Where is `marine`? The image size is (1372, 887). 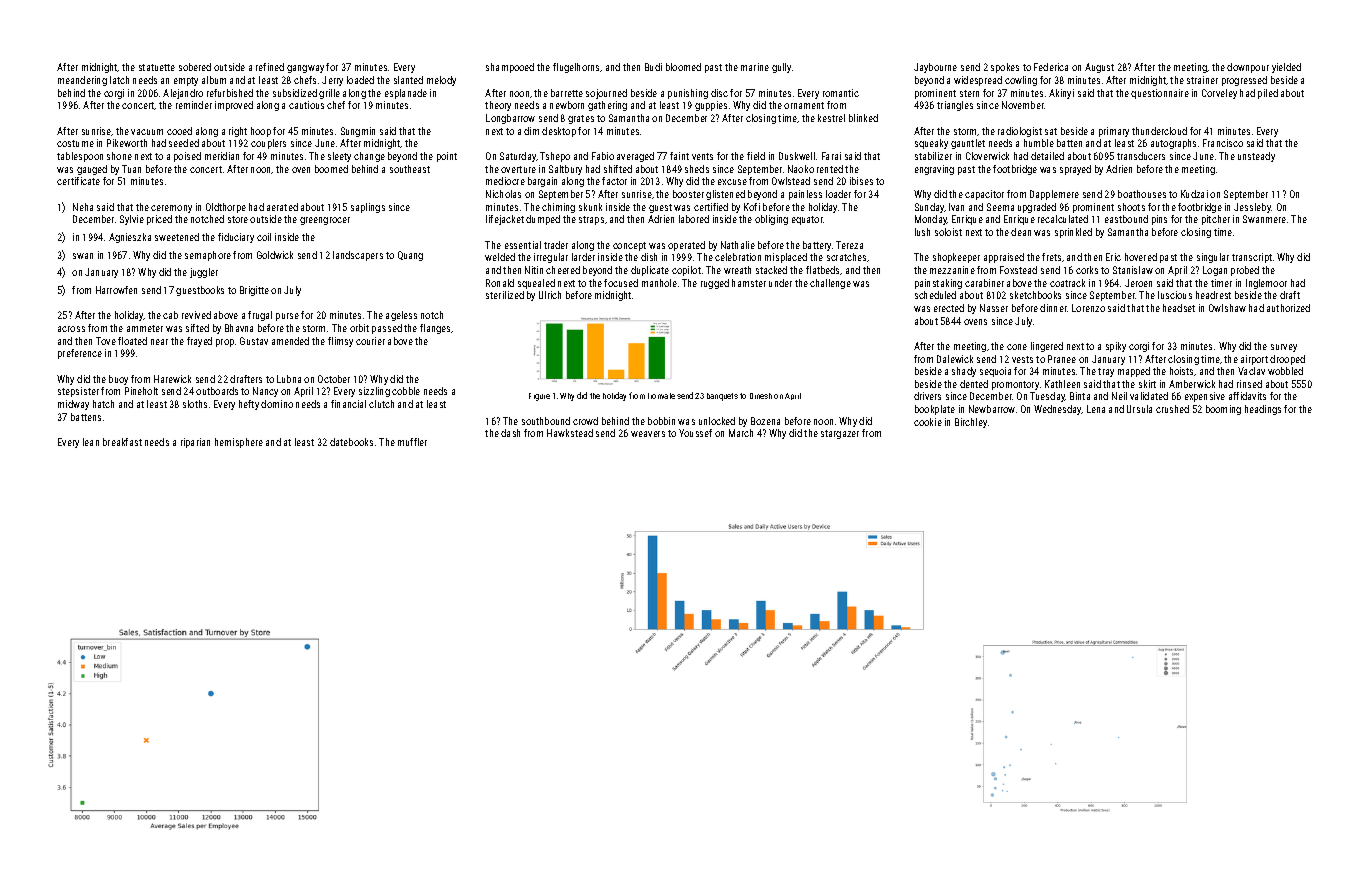
marine is located at coordinates (755, 67).
